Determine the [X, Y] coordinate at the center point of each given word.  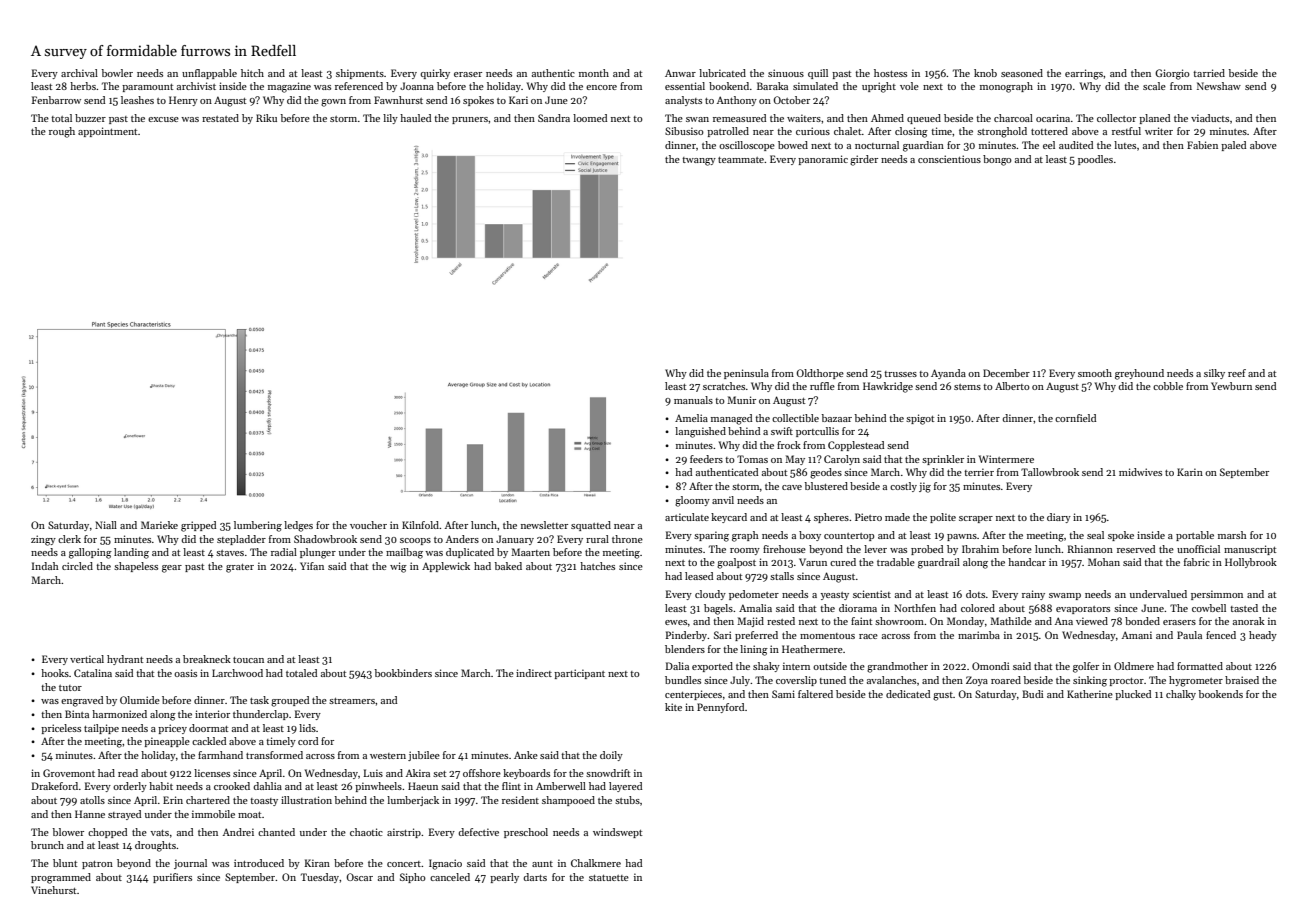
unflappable [209, 74]
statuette [609, 878]
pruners [470, 120]
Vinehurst [53, 890]
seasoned [1022, 73]
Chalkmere [596, 863]
